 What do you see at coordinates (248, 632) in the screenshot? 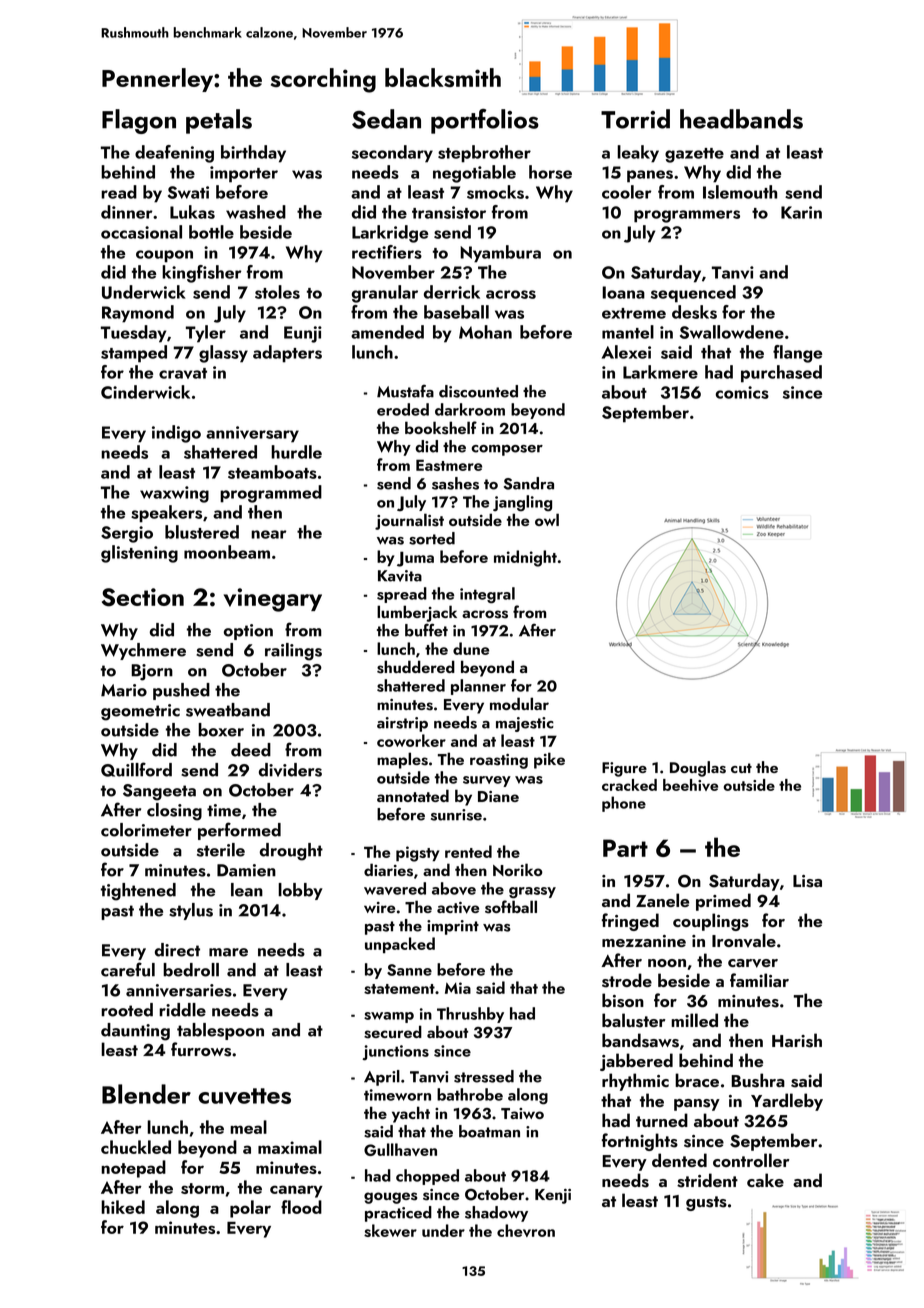
I see `option` at bounding box center [248, 632].
